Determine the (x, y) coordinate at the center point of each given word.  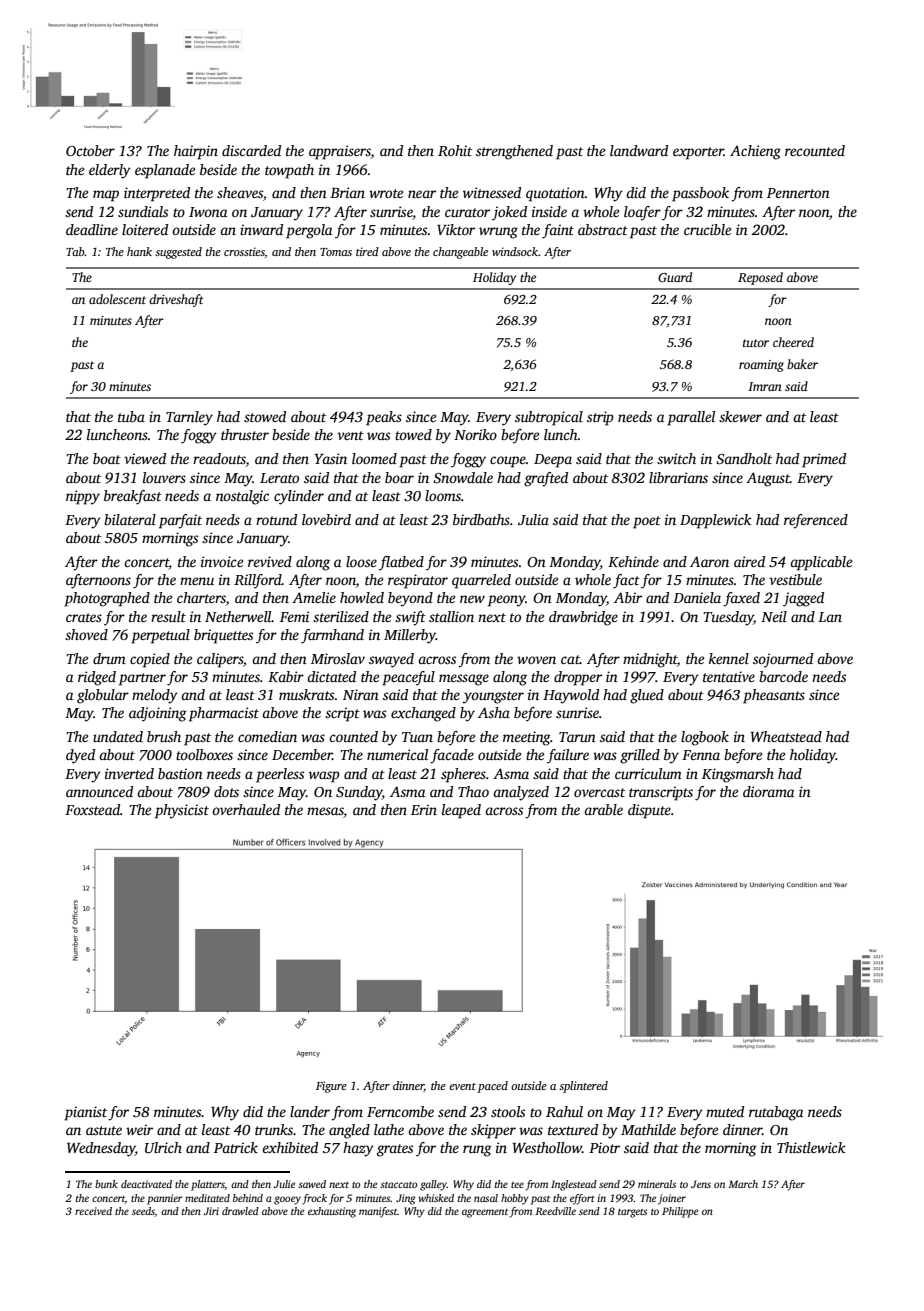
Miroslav (338, 658)
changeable (460, 253)
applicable (821, 563)
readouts (219, 460)
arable (604, 809)
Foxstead (92, 809)
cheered (793, 342)
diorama (768, 791)
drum (109, 658)
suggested (178, 253)
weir (139, 1129)
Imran (765, 386)
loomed (374, 458)
